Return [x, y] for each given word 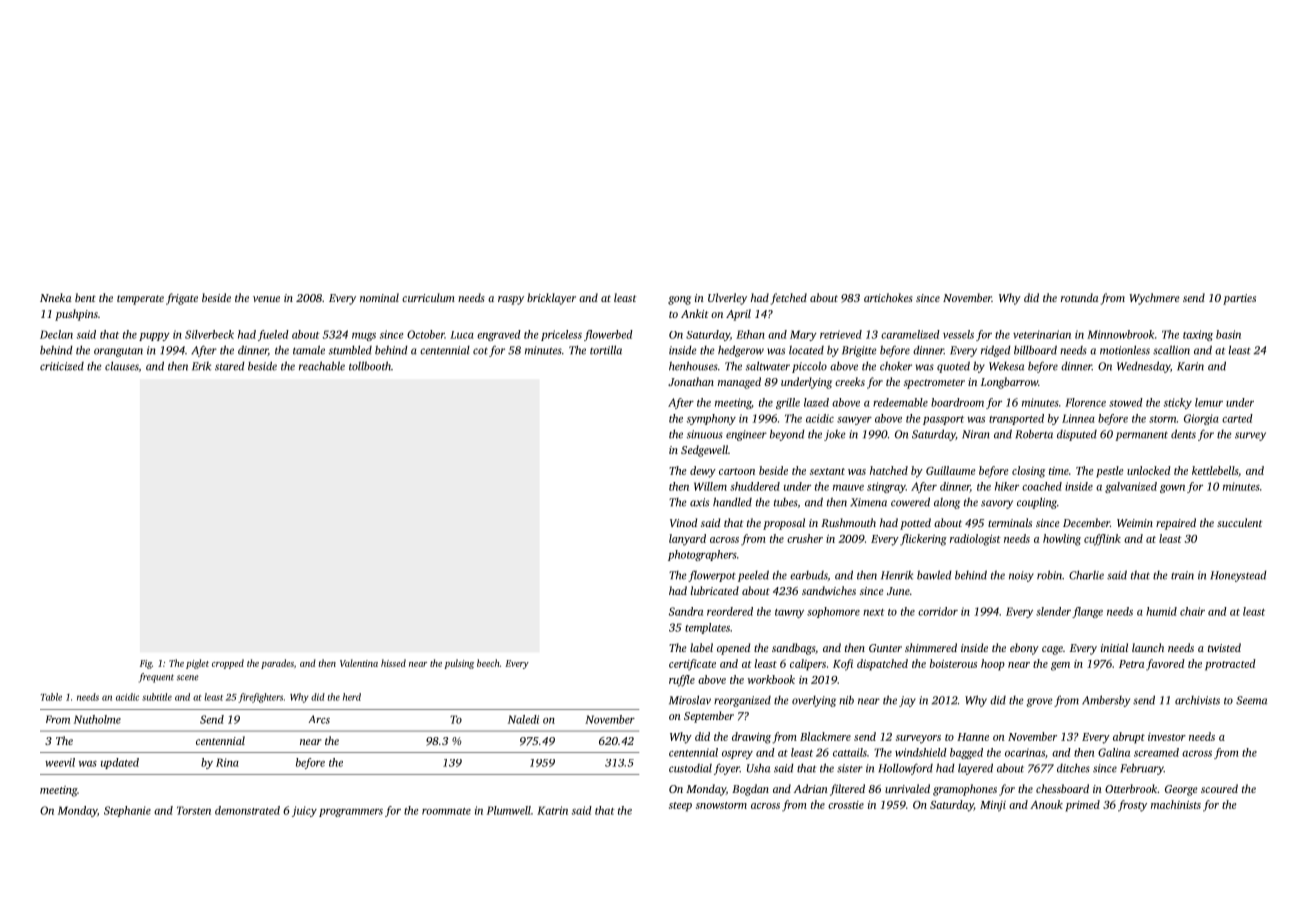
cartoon [737, 471]
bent [85, 297]
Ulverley [727, 299]
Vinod [683, 522]
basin [1228, 334]
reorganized [742, 701]
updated [120, 763]
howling [1062, 540]
